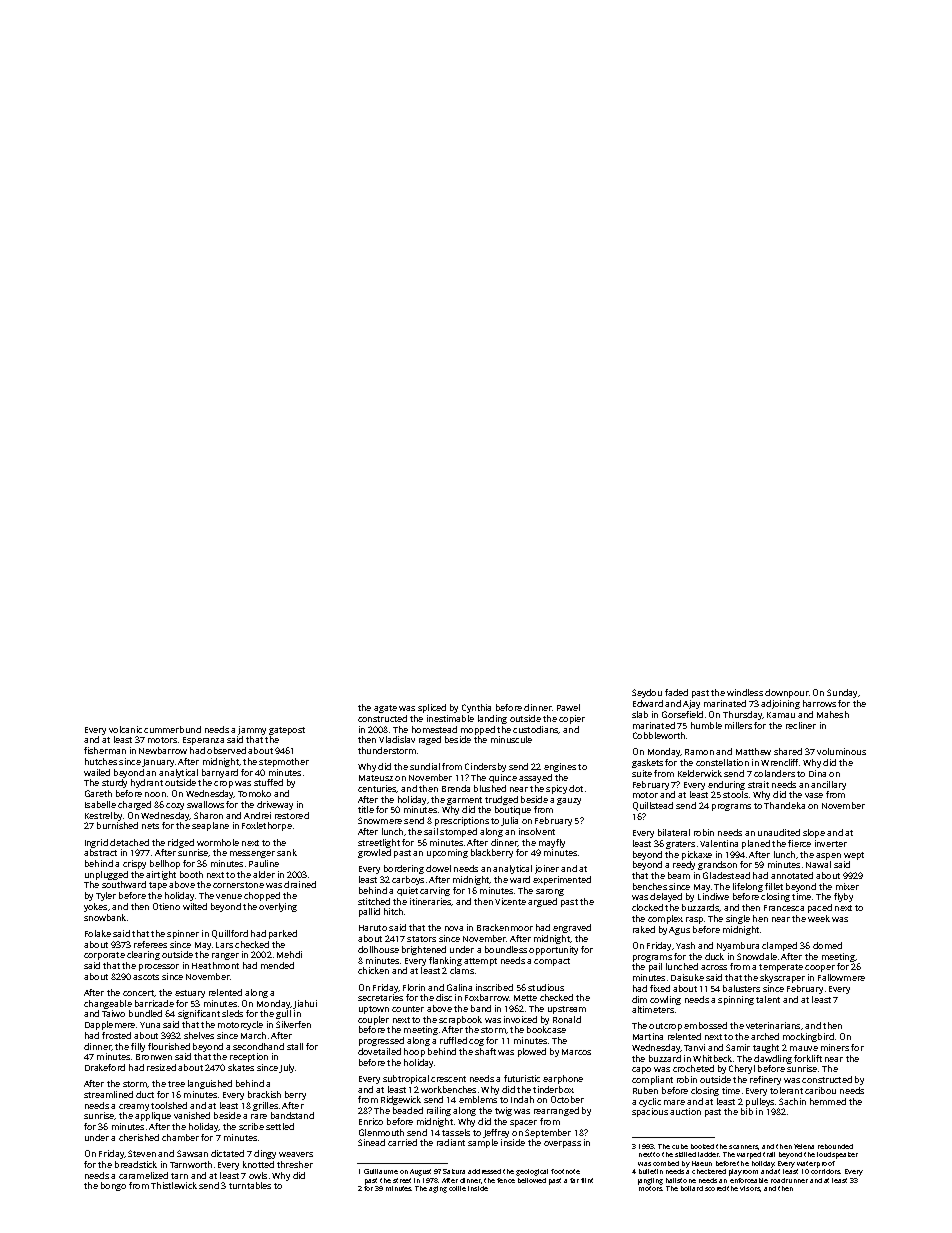  Describe the element at coordinates (430, 740) in the page. I see `raged` at that location.
